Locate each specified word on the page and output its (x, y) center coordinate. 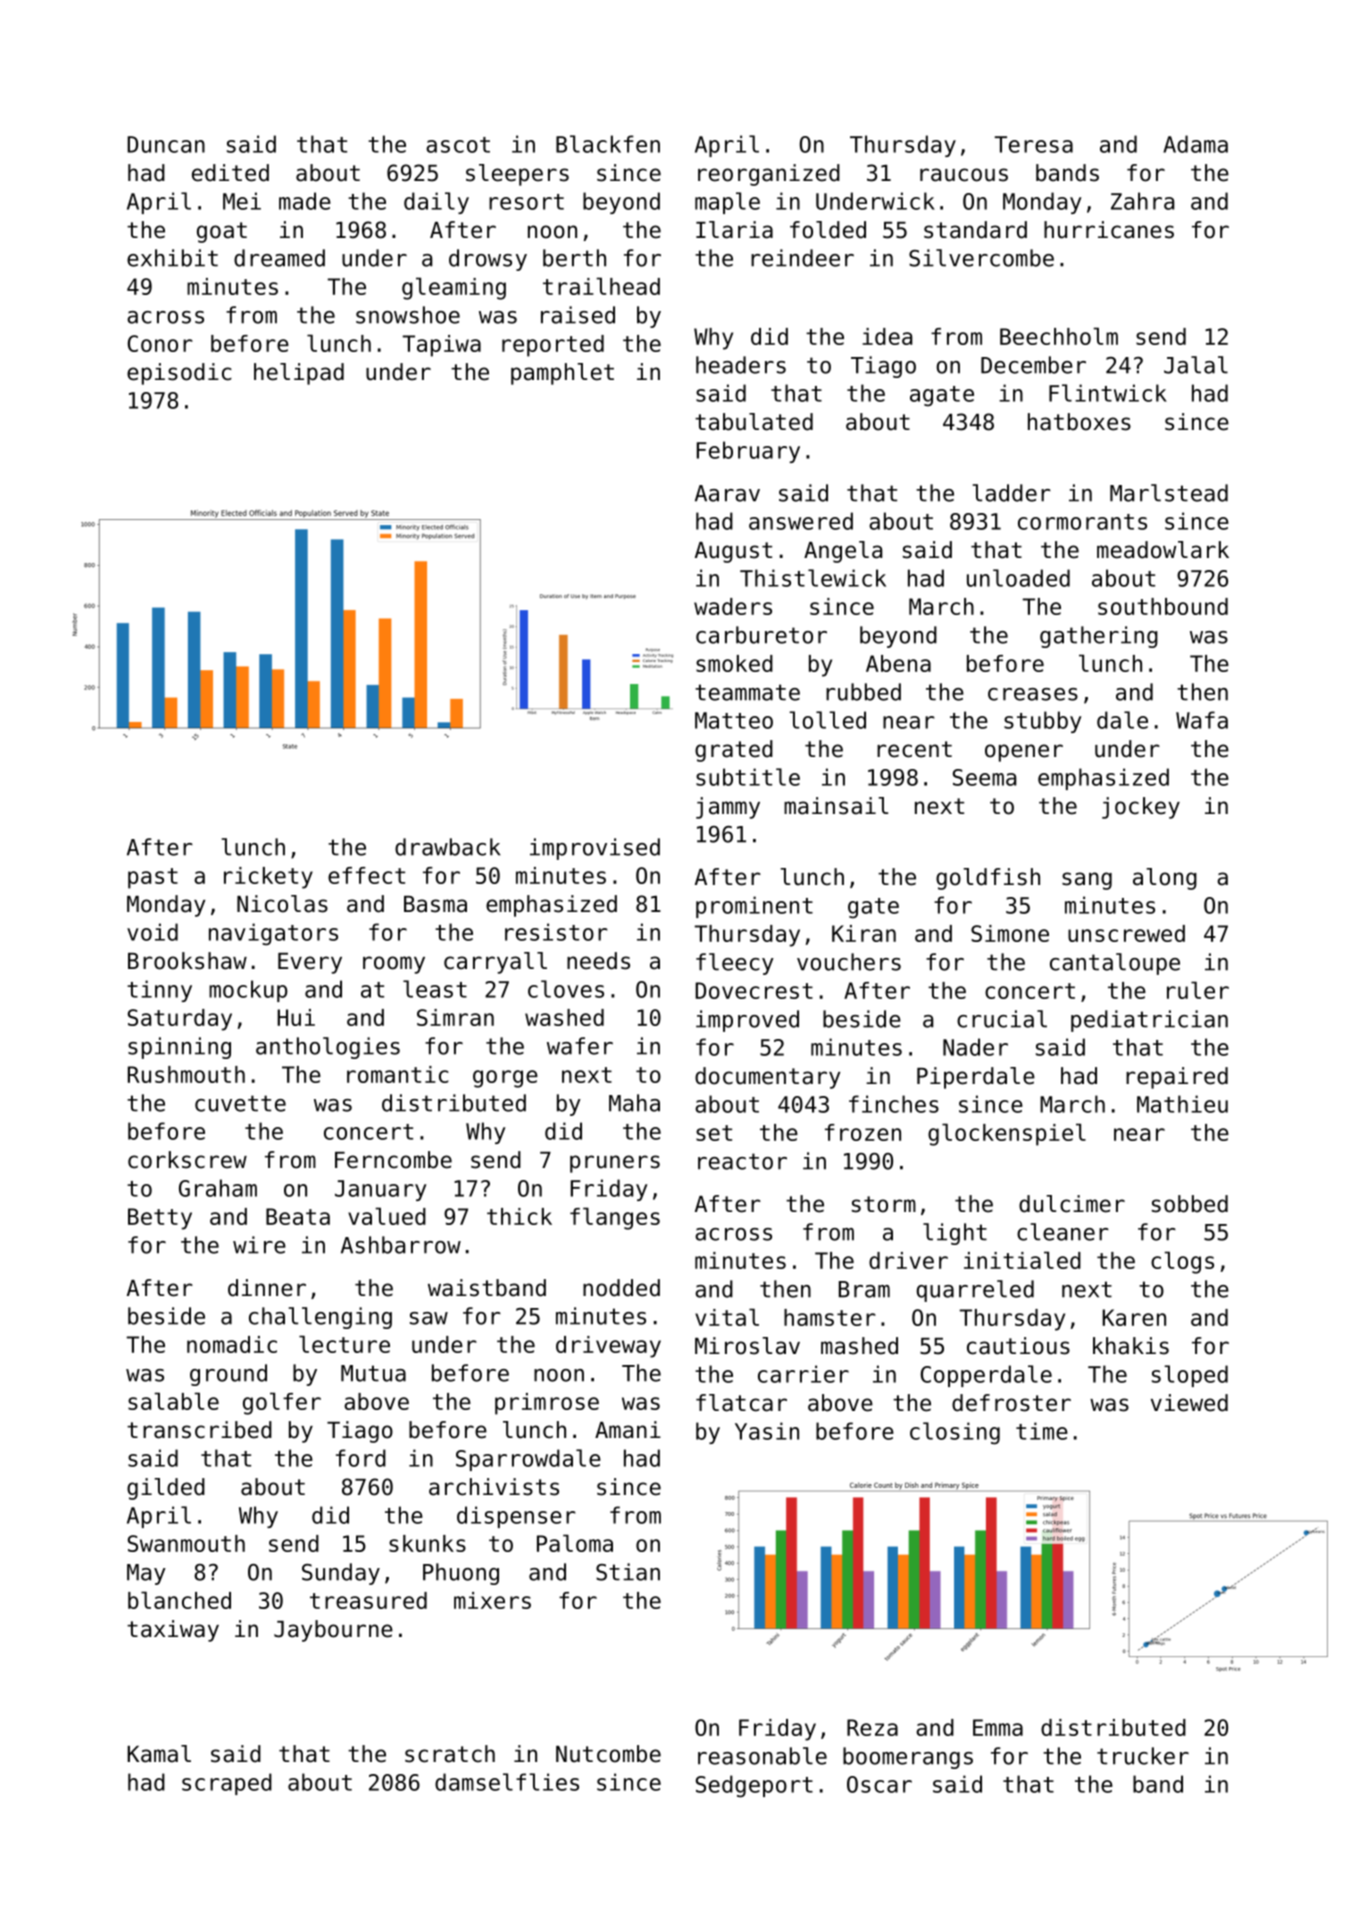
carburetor (761, 635)
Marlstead (1169, 493)
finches (894, 1104)
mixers (492, 1600)
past (153, 878)
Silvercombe (981, 258)
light (955, 1234)
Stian (628, 1572)
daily (436, 203)
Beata (298, 1216)
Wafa (1202, 720)
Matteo (734, 720)
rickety (268, 878)
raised (578, 315)
